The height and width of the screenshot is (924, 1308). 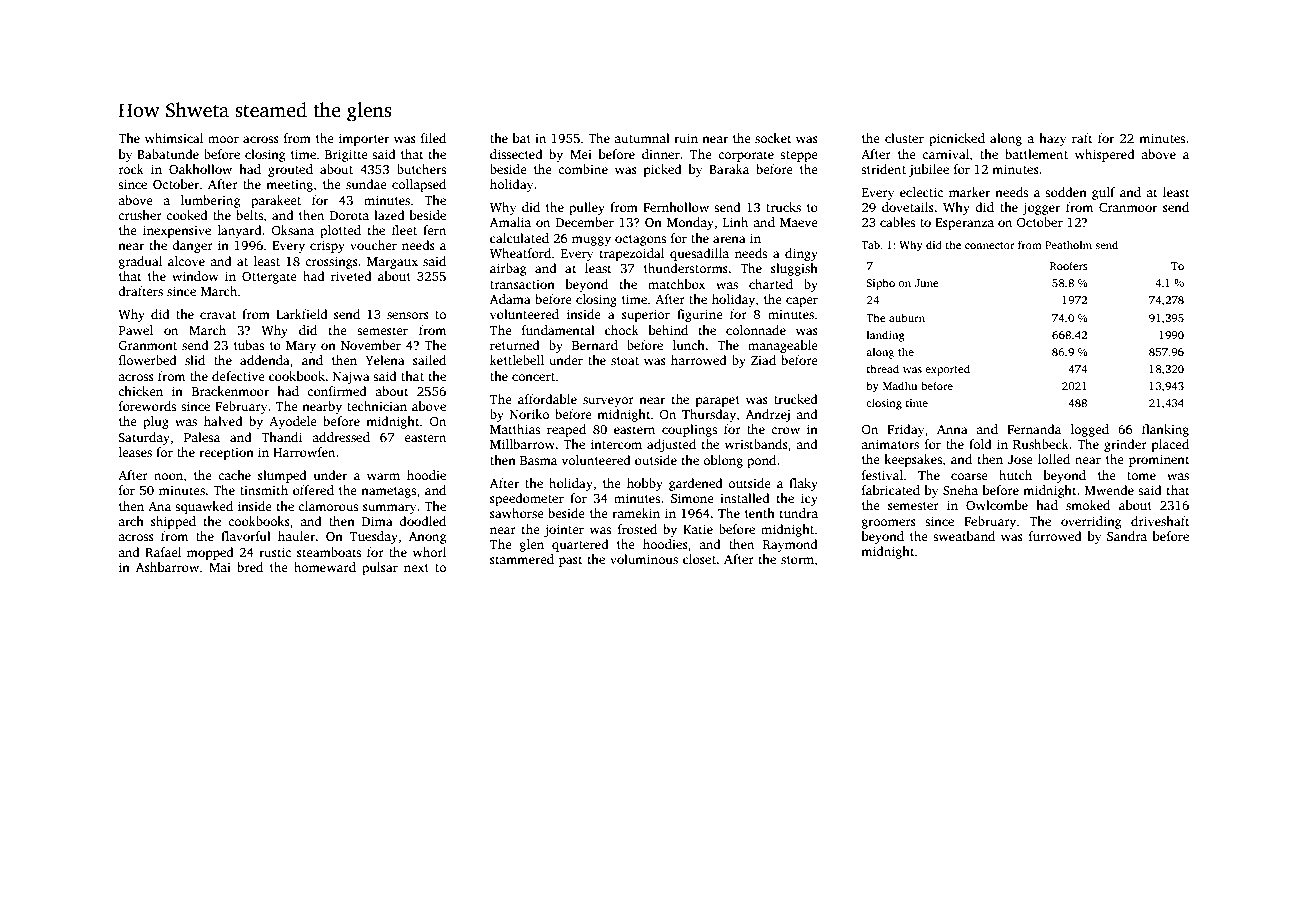 I want to click on Granmont, so click(x=148, y=345).
